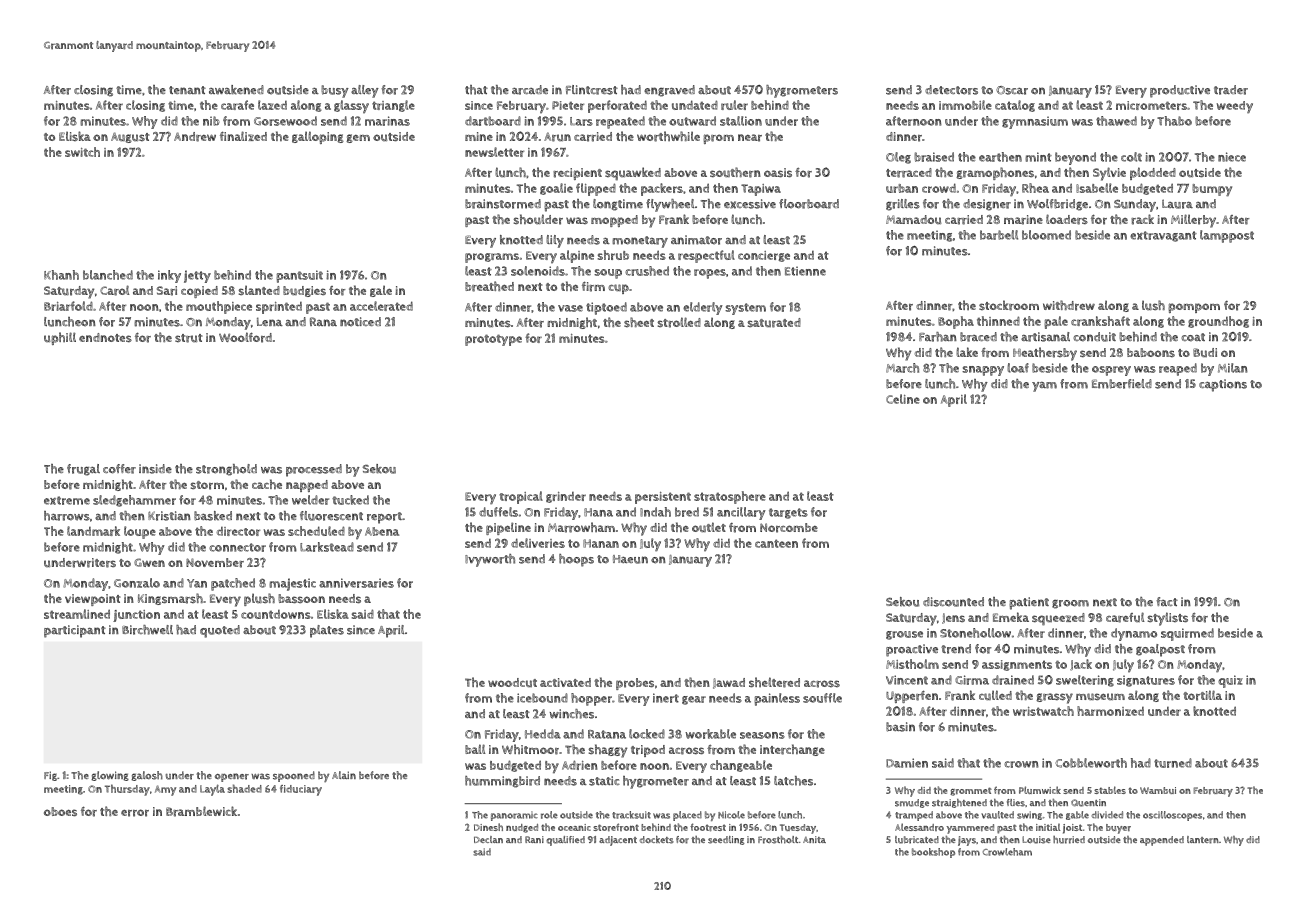 The width and height of the page is (1308, 924). What do you see at coordinates (608, 751) in the page?
I see `shaggy` at bounding box center [608, 751].
